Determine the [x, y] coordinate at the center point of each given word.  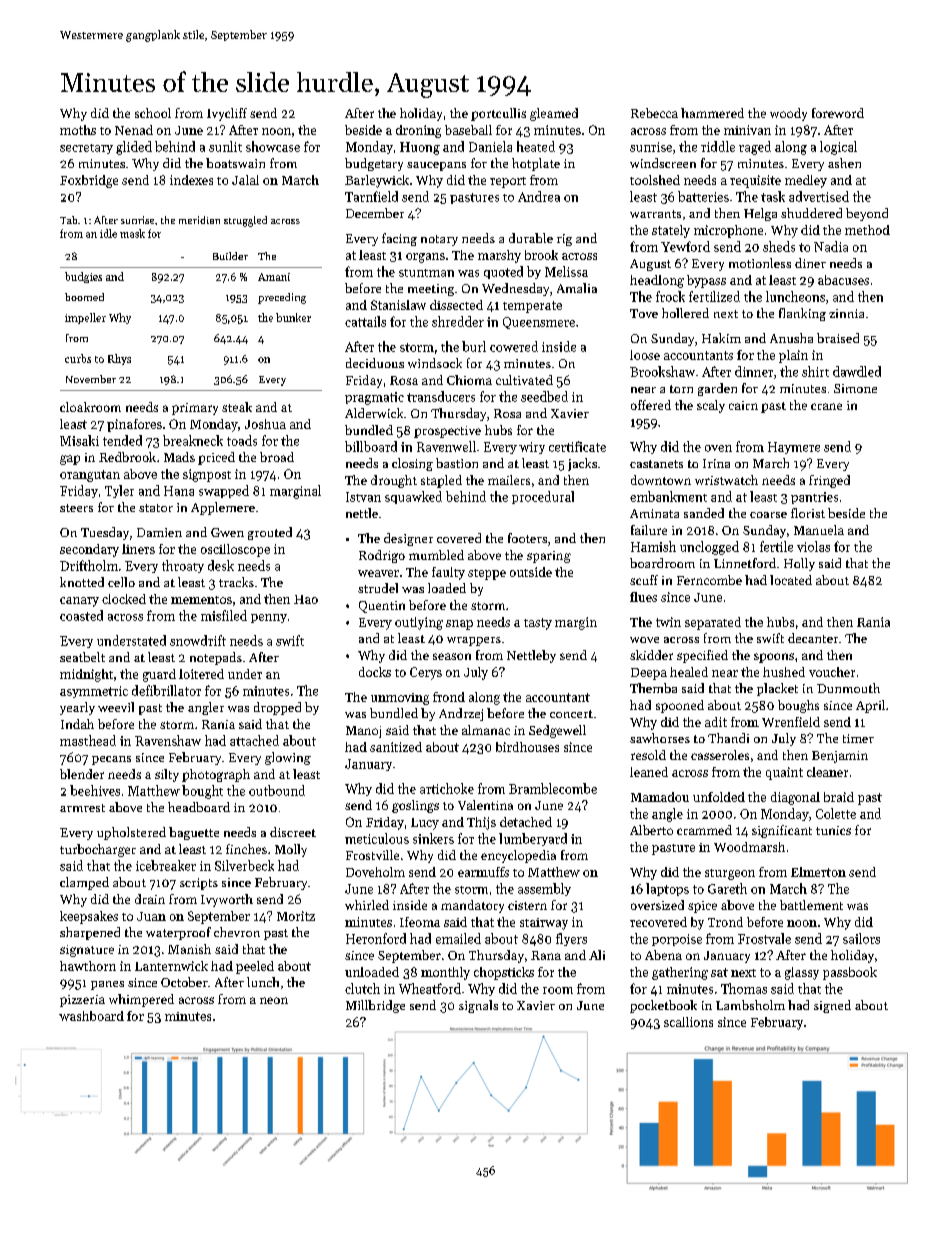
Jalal [245, 180]
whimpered [141, 1000]
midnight [86, 675]
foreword [838, 113]
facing [399, 239]
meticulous [377, 838]
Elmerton [818, 872]
